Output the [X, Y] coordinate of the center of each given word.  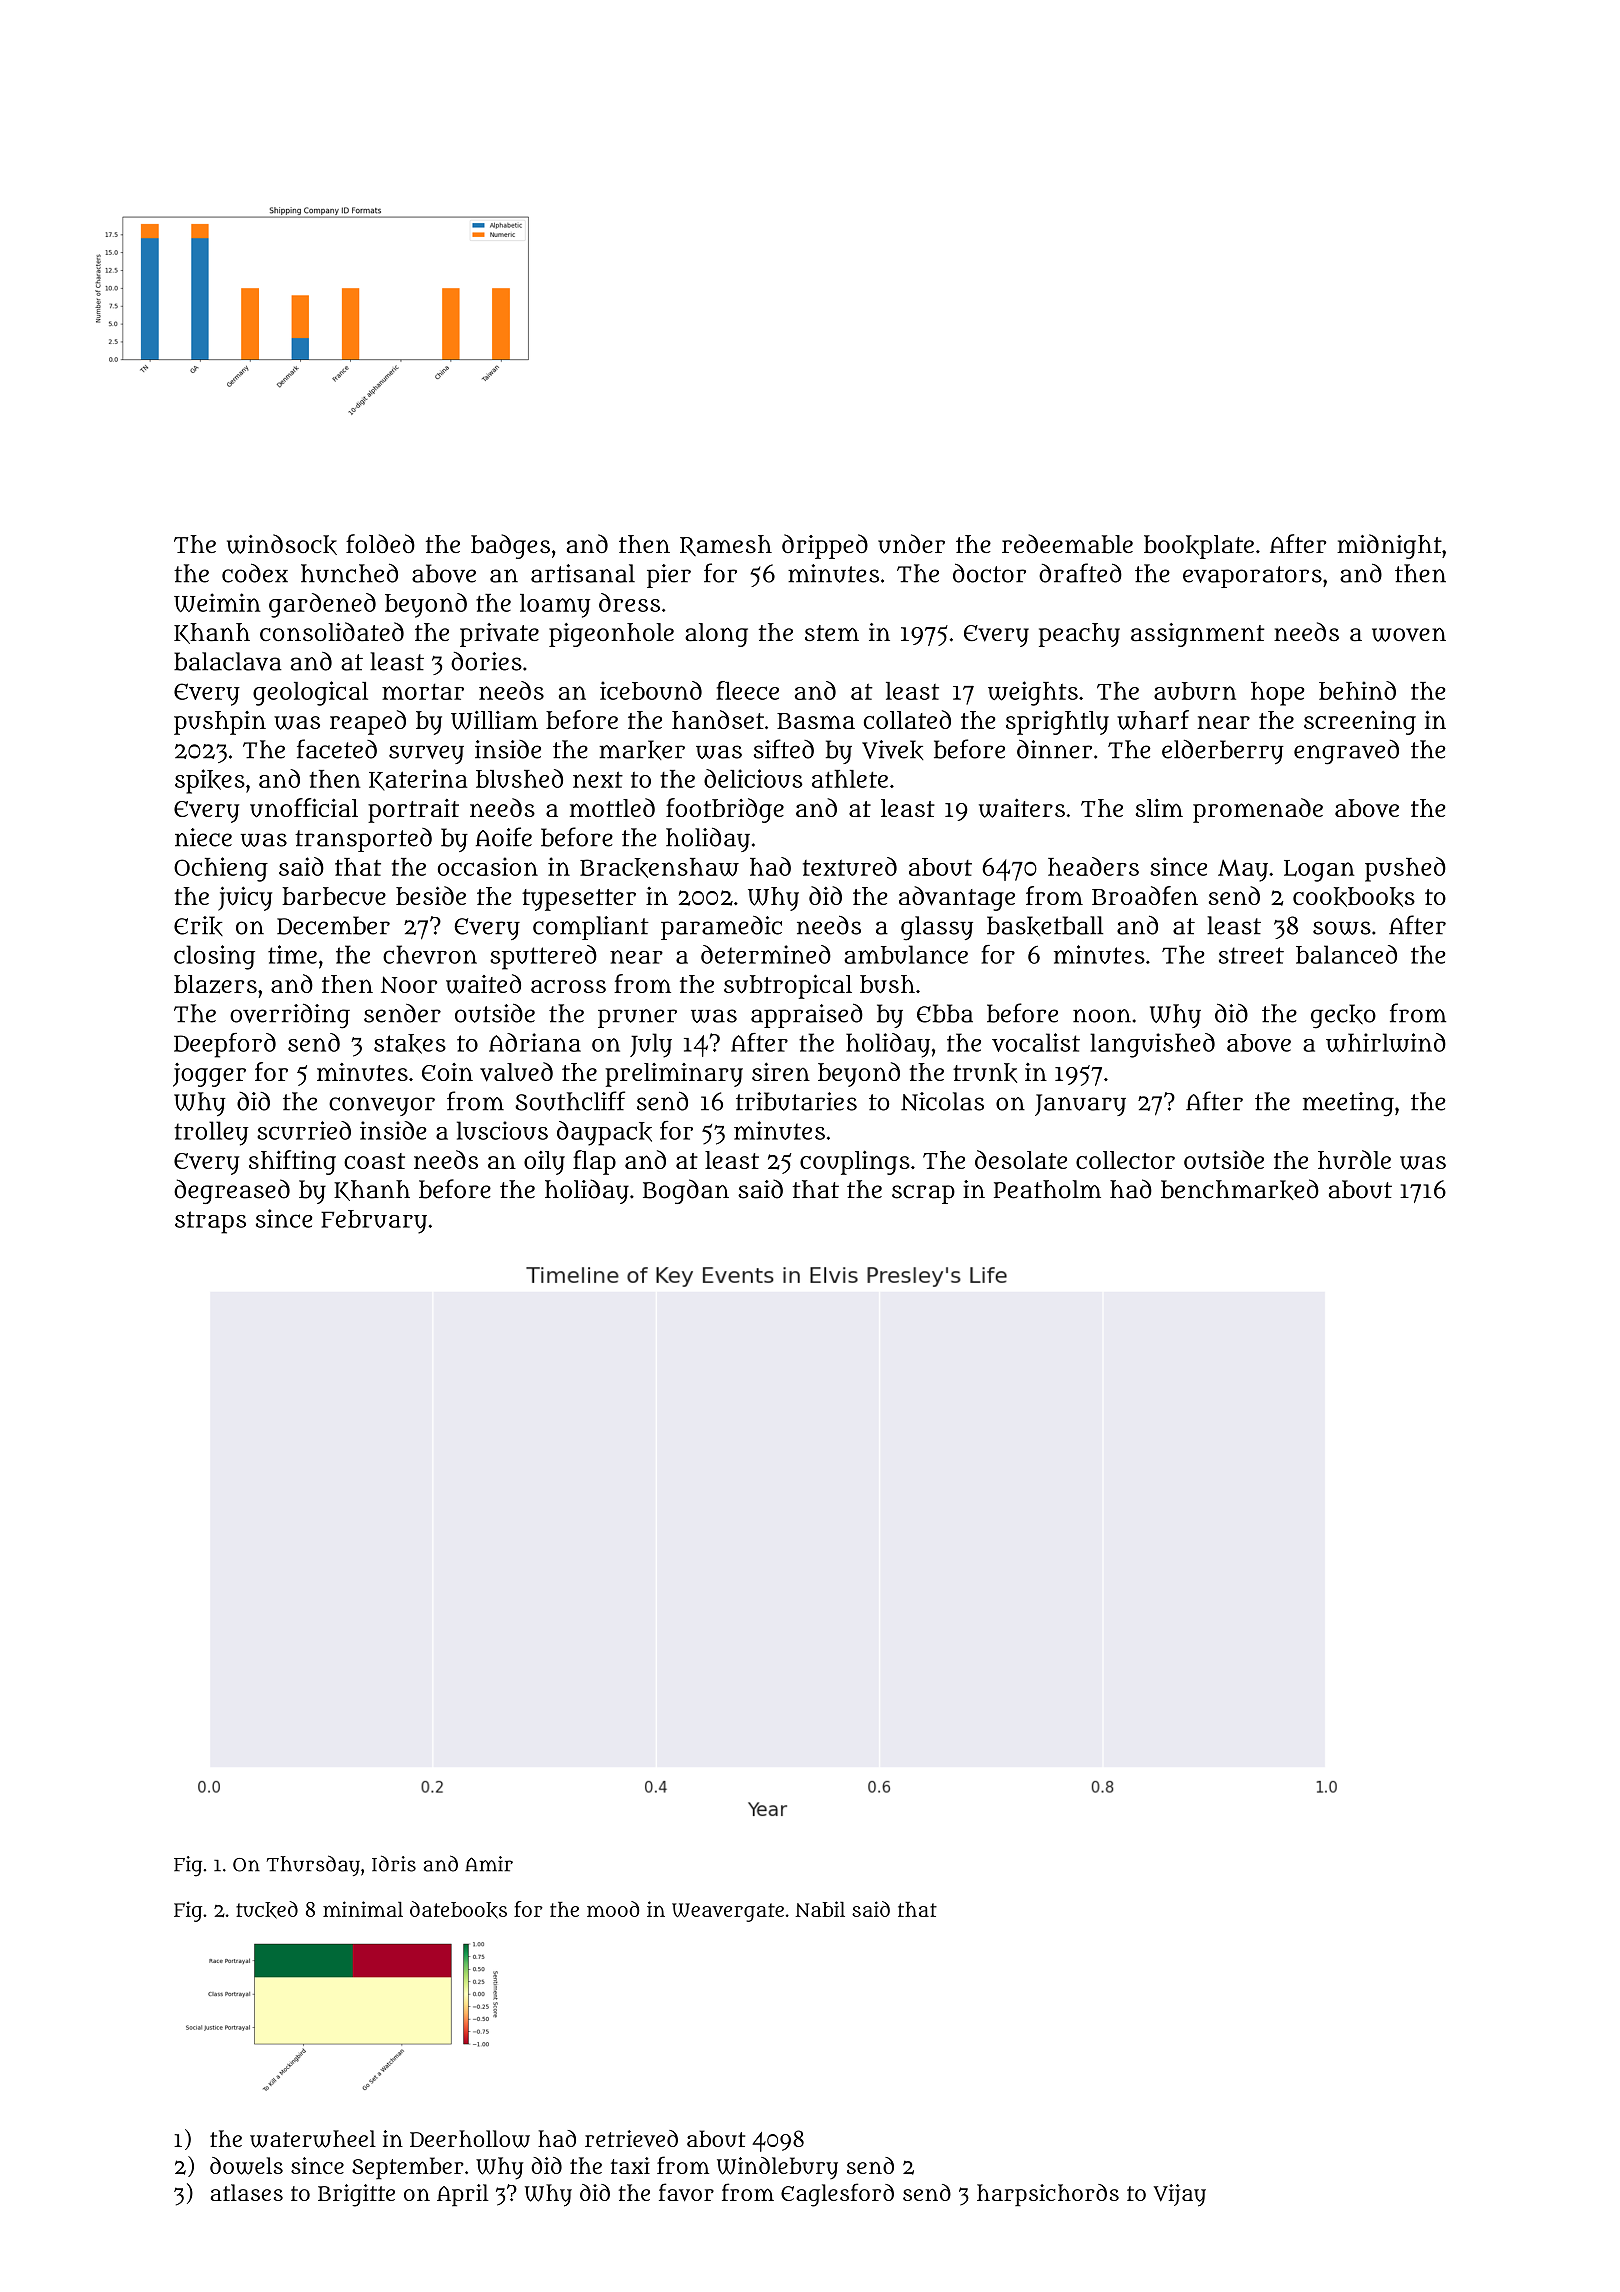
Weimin [217, 602]
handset [718, 719]
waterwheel [313, 2139]
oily [544, 1163]
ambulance [906, 954]
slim [1159, 808]
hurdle [1354, 1160]
